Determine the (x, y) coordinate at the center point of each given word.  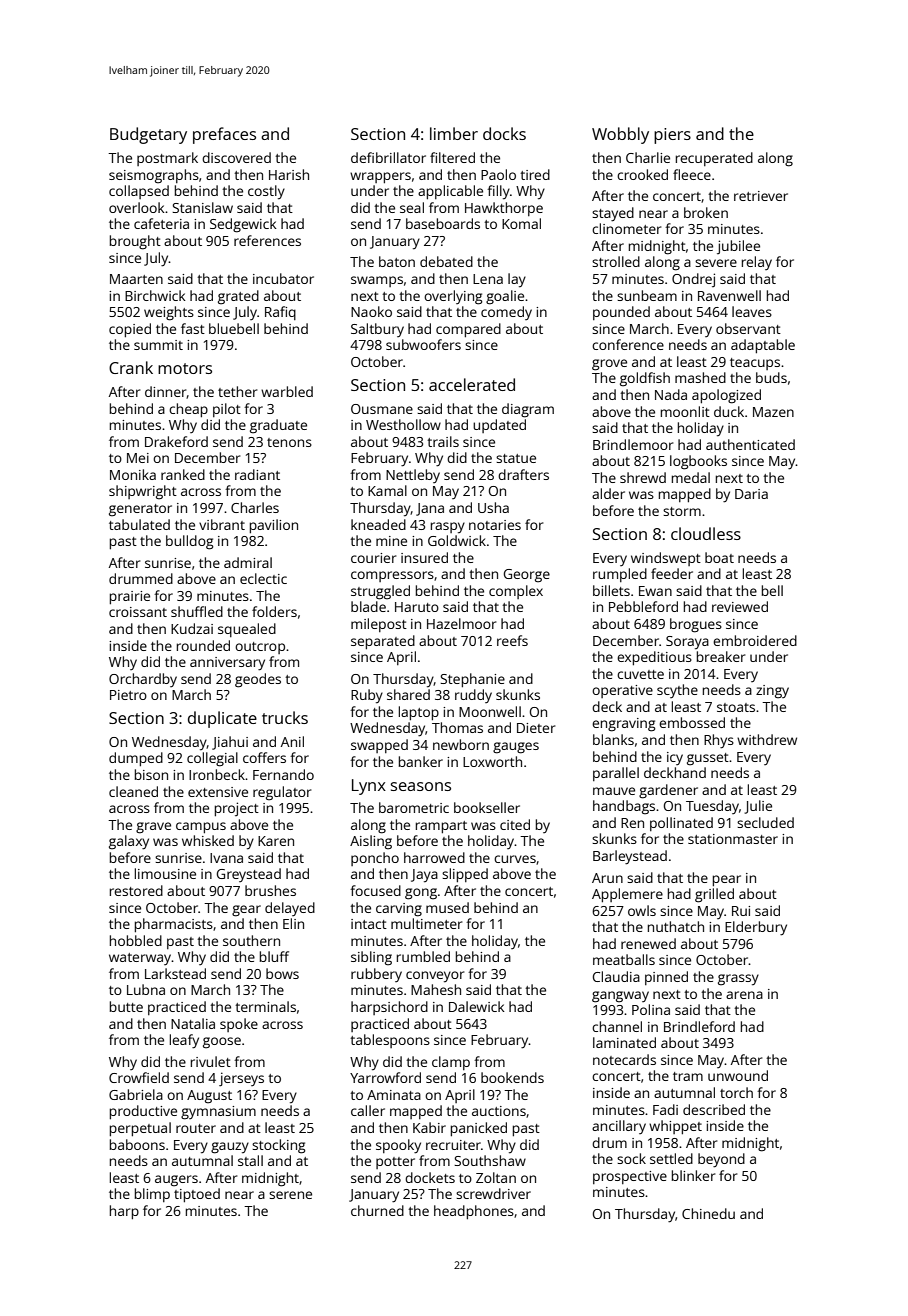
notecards (624, 1059)
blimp (152, 1195)
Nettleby (413, 476)
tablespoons (390, 1041)
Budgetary (148, 135)
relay (757, 263)
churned (377, 1210)
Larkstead (175, 973)
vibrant (222, 524)
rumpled (620, 575)
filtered (452, 157)
